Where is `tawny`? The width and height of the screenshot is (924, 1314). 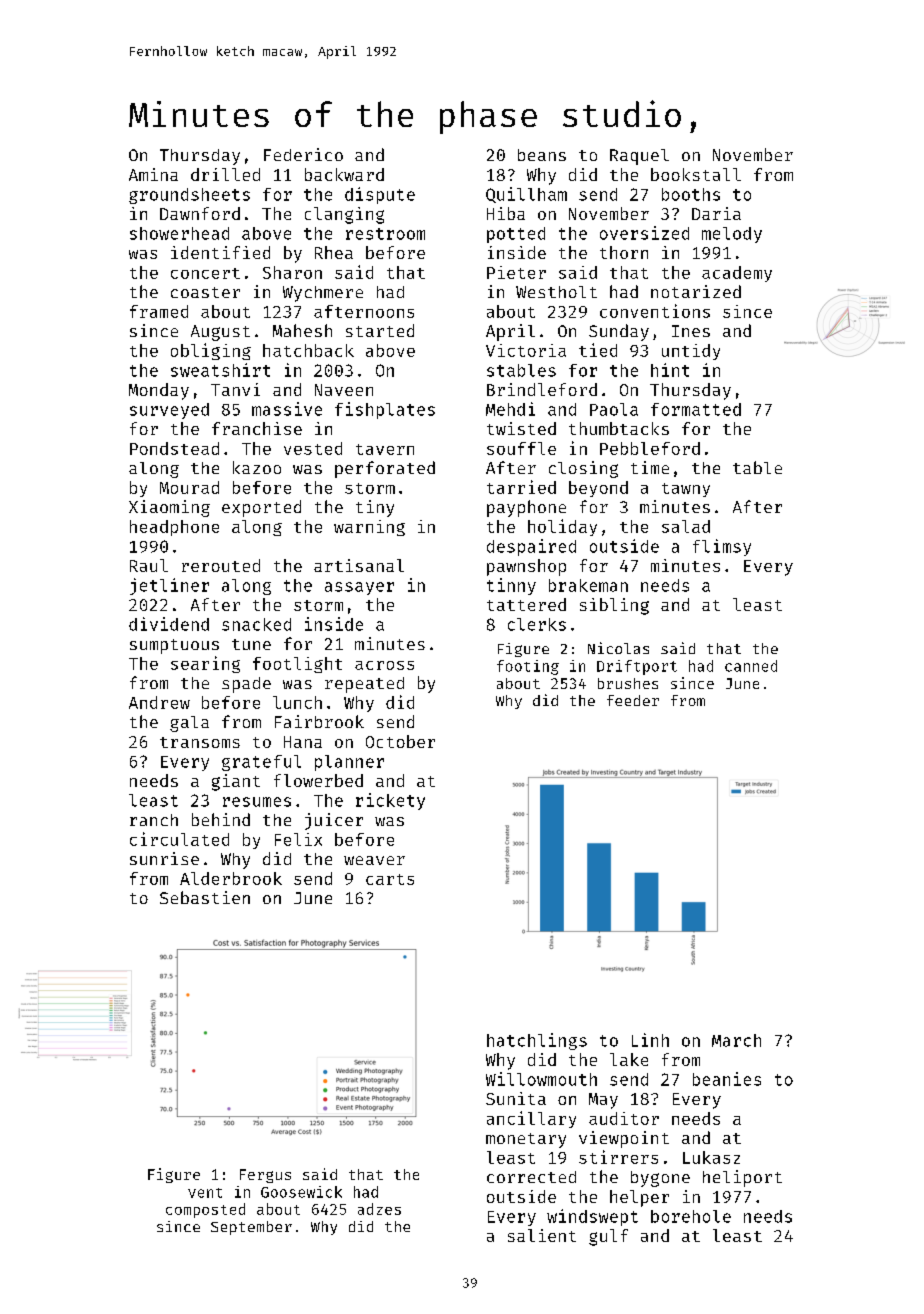 tawny is located at coordinates (686, 490).
